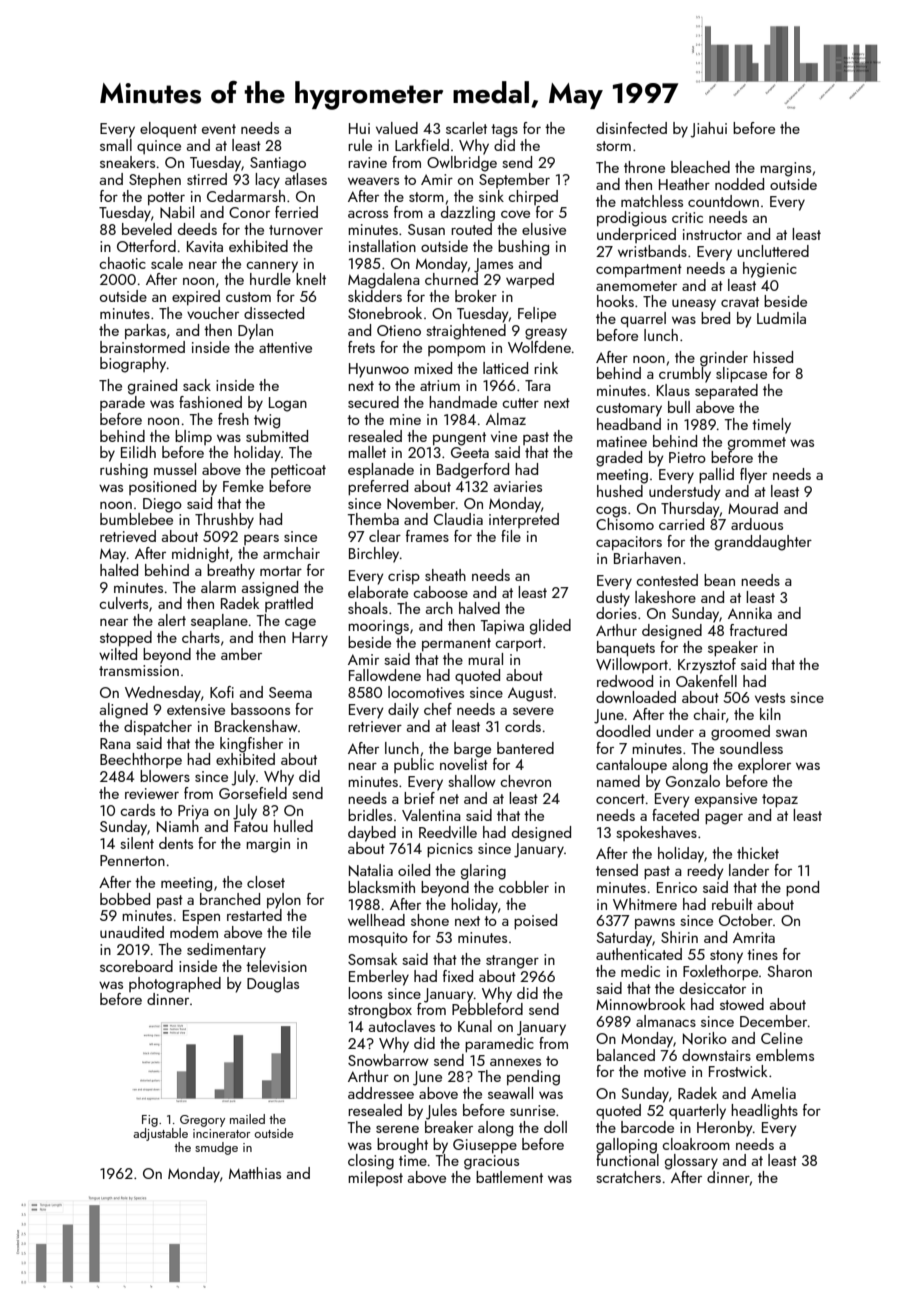  I want to click on Jiahui, so click(708, 130).
